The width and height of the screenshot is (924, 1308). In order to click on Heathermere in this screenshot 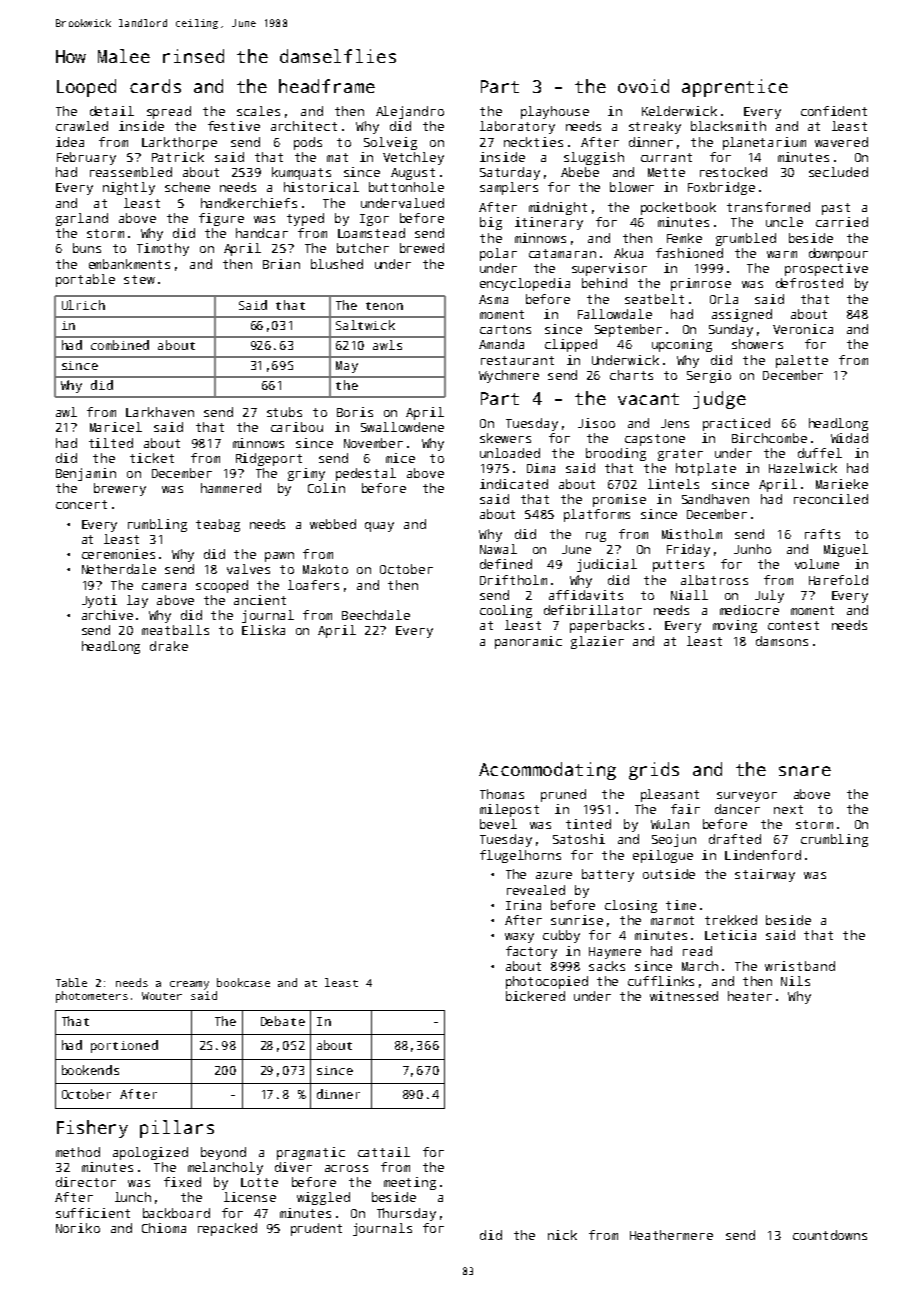, I will do `click(671, 1235)`.
